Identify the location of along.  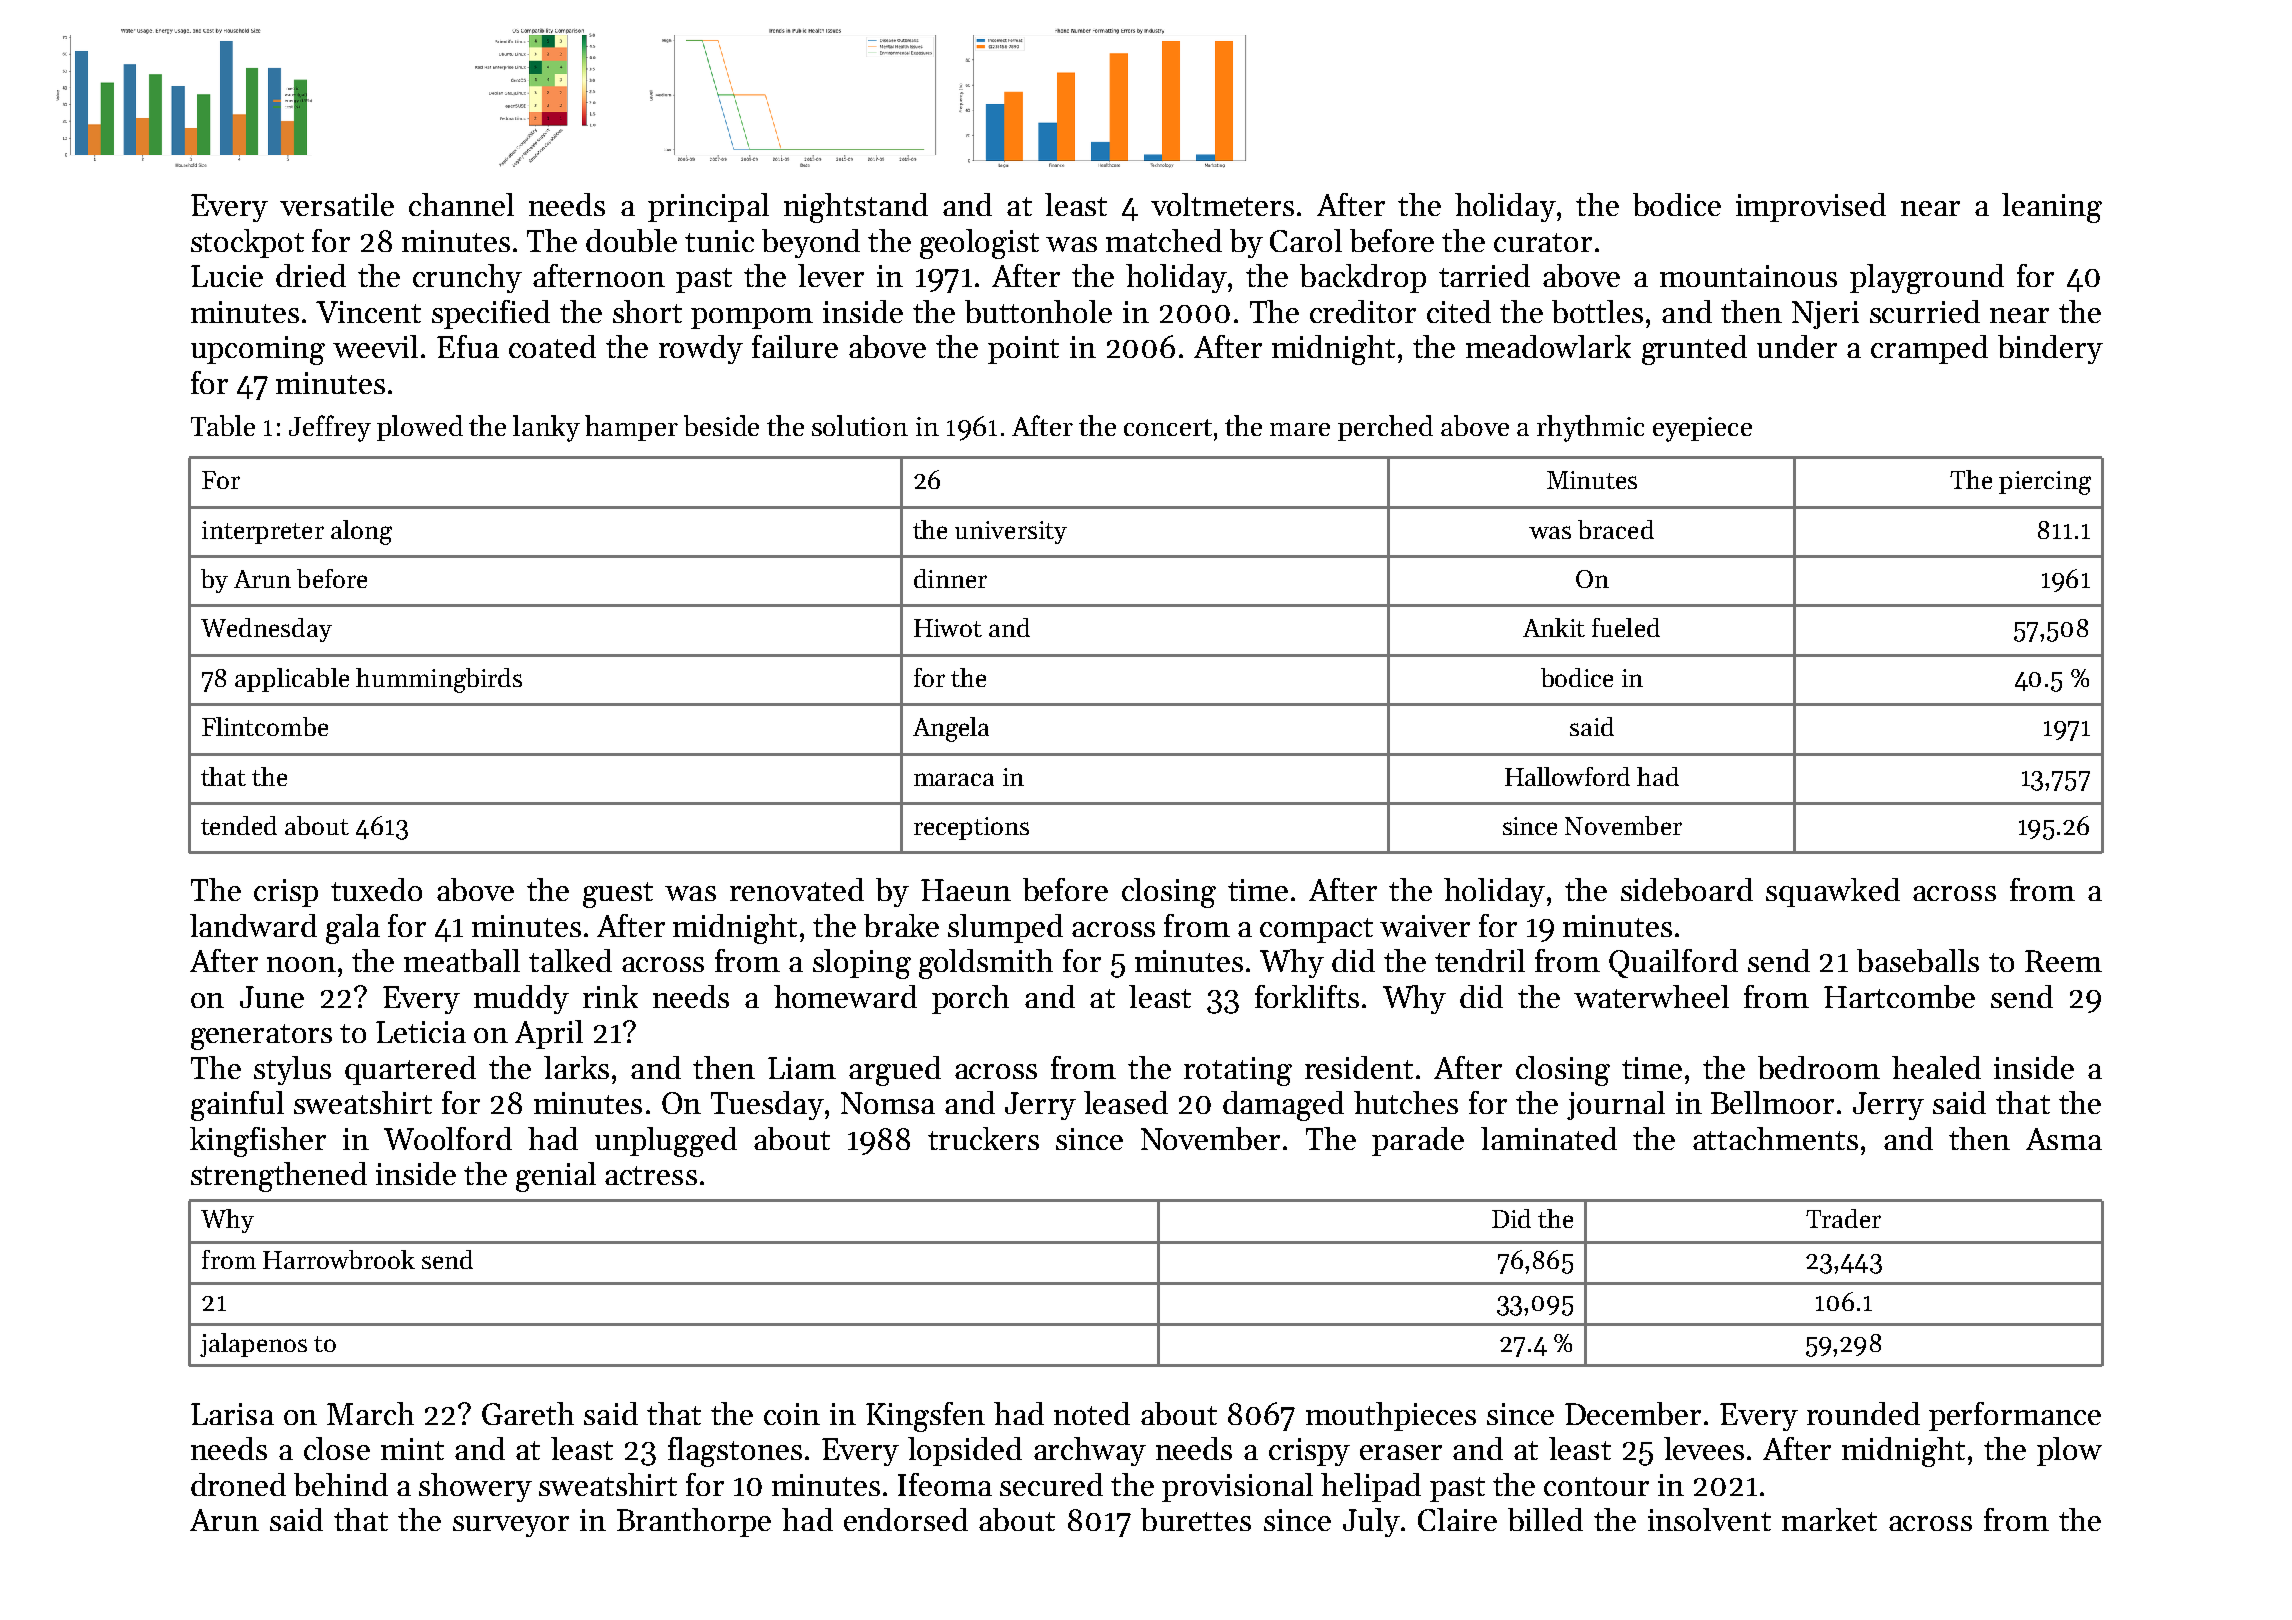
(361, 532).
